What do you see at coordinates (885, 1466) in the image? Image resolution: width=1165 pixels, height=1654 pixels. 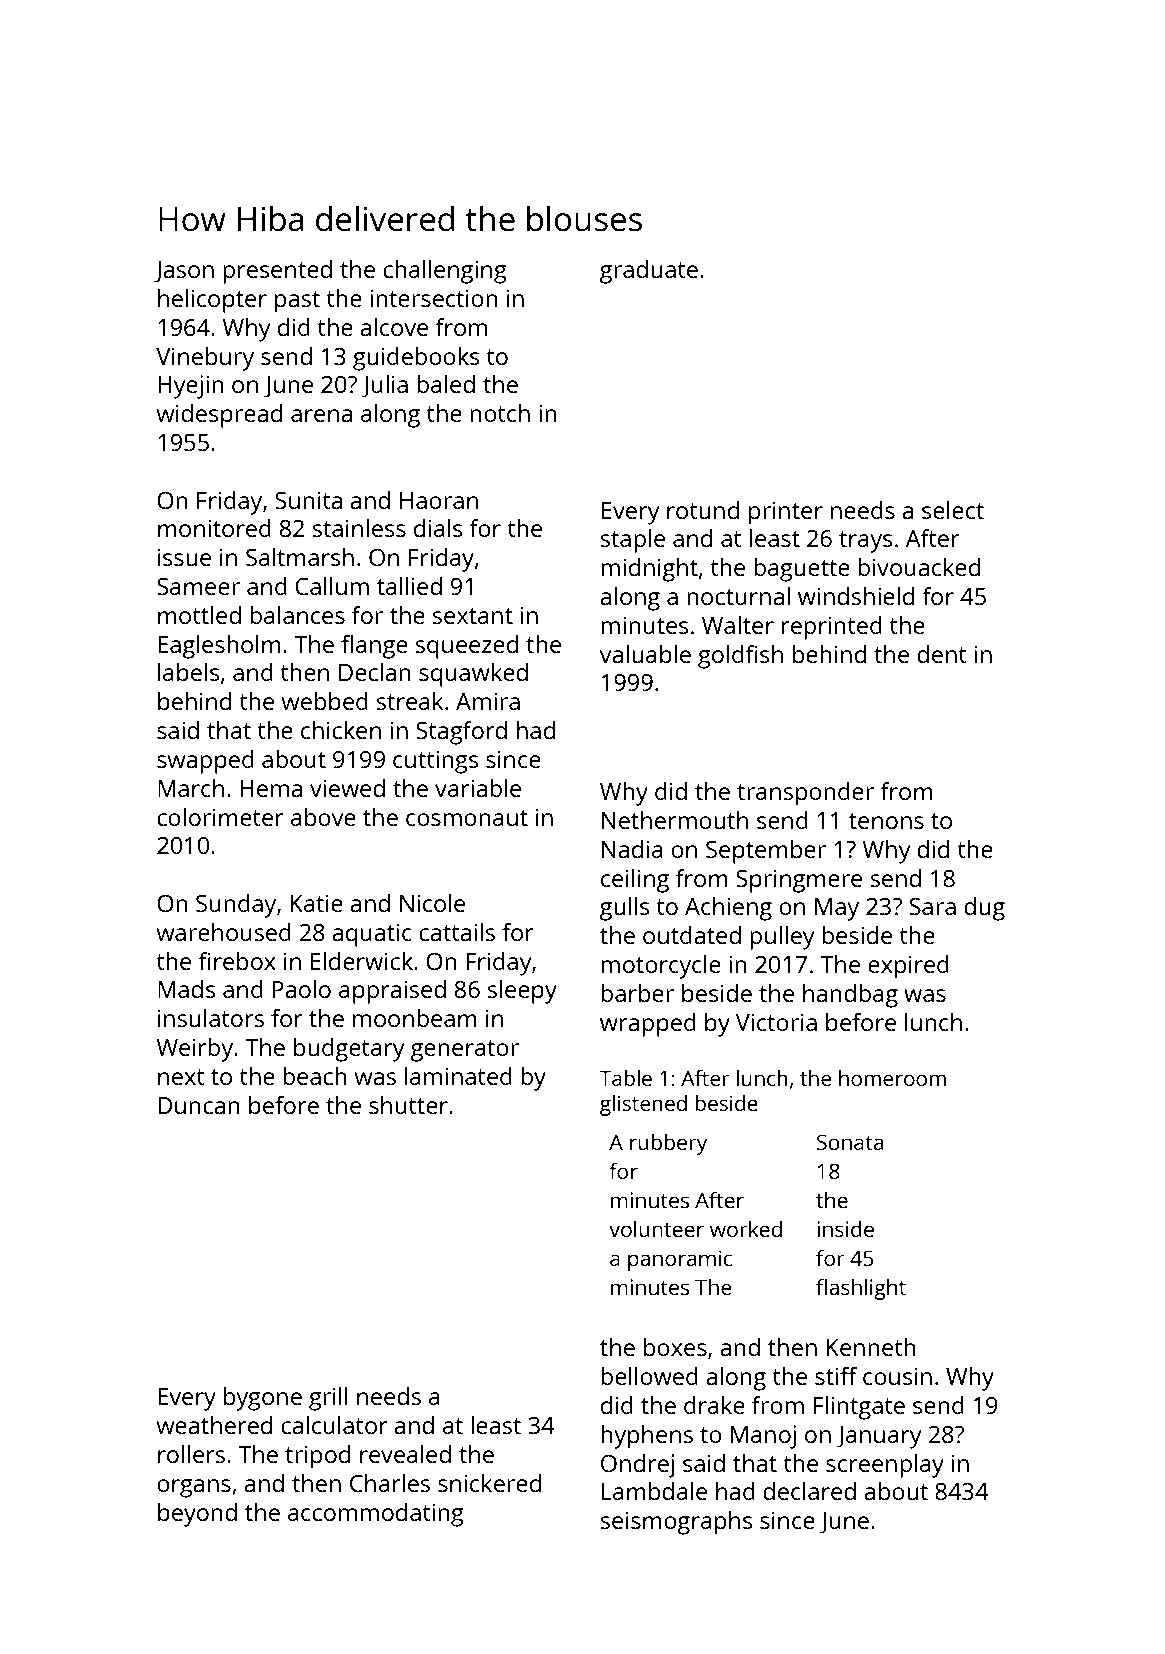 I see `screenplay` at bounding box center [885, 1466].
